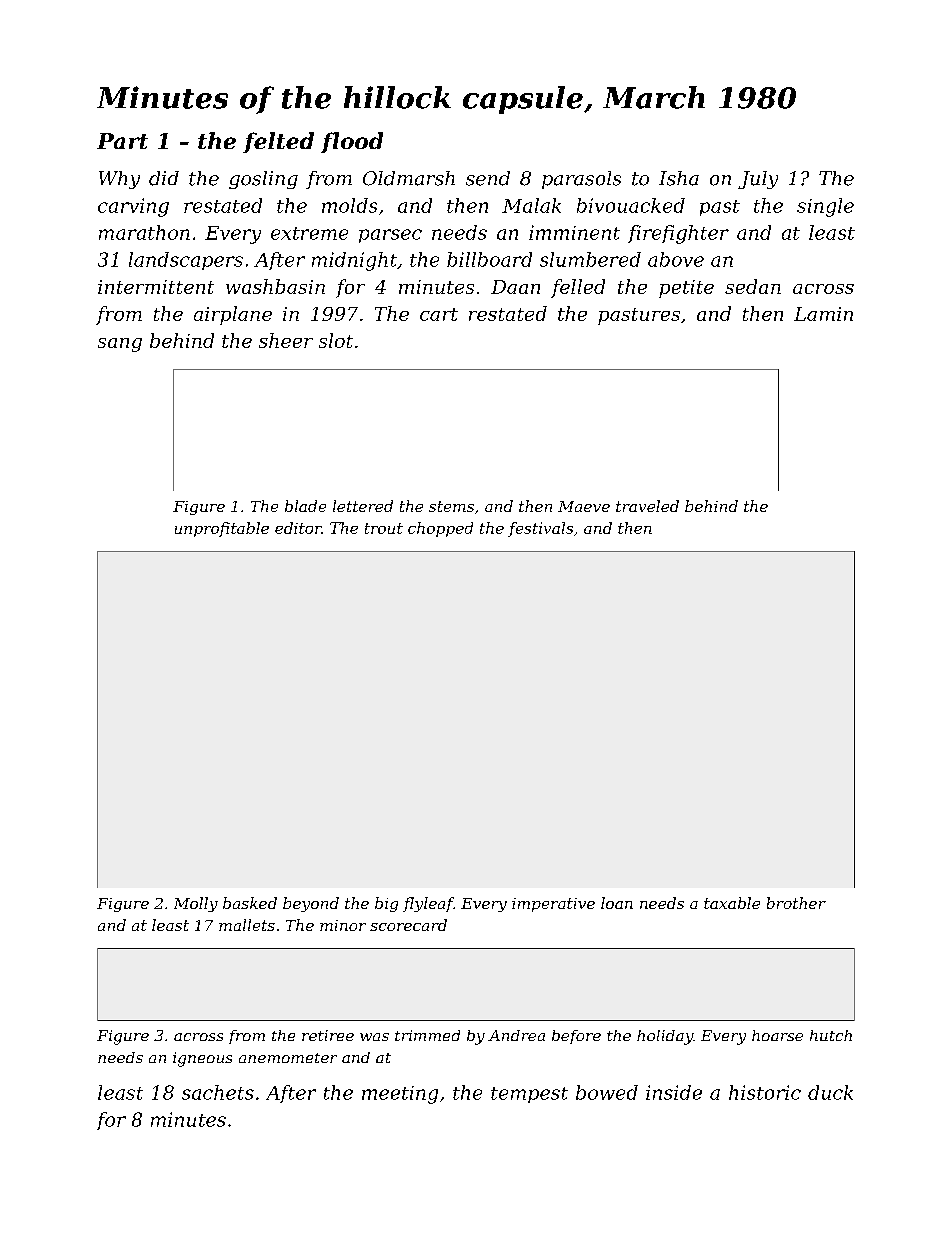 This screenshot has height=1233, width=952. Describe the element at coordinates (196, 904) in the screenshot. I see `Molly` at that location.
